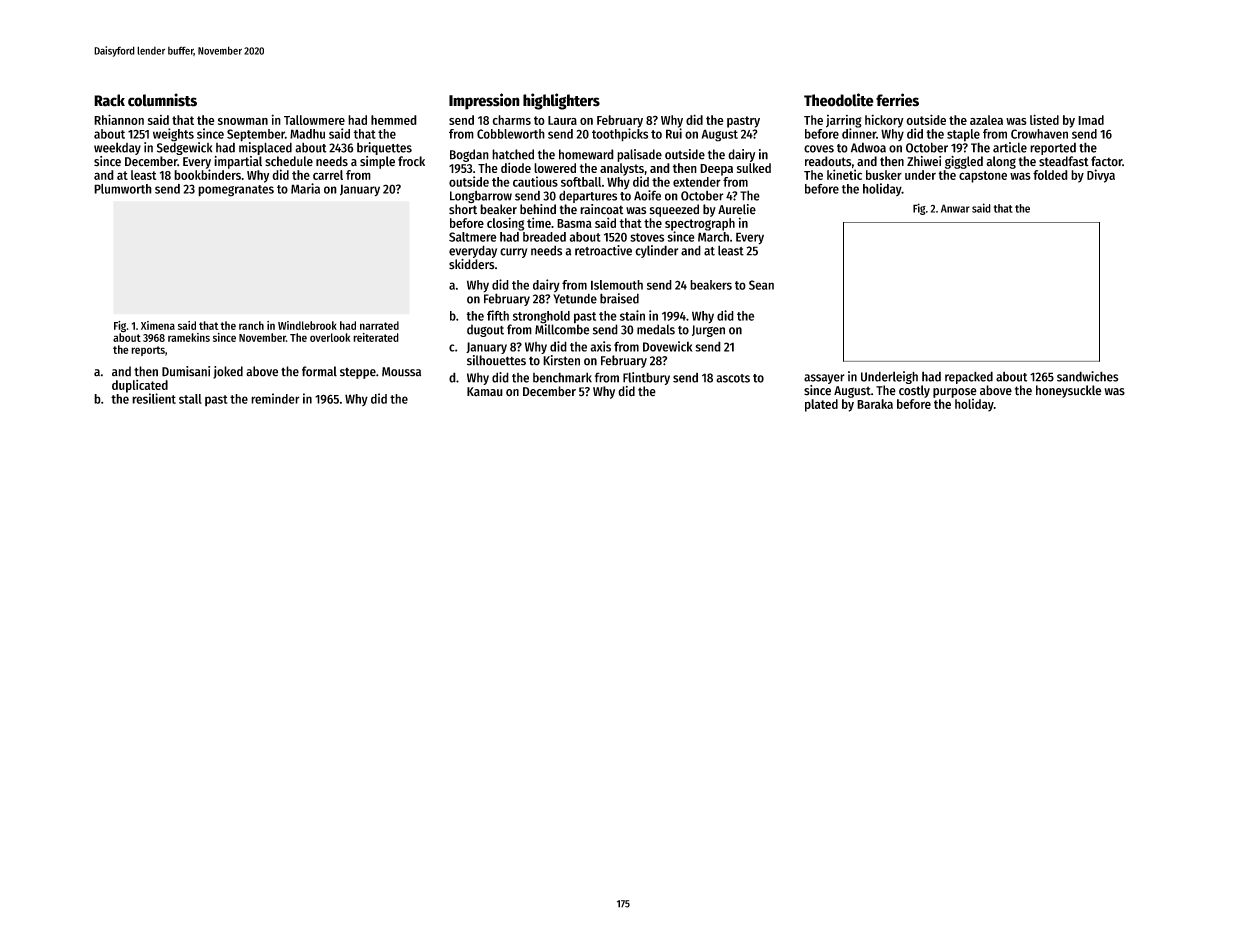  I want to click on ferries, so click(897, 100).
